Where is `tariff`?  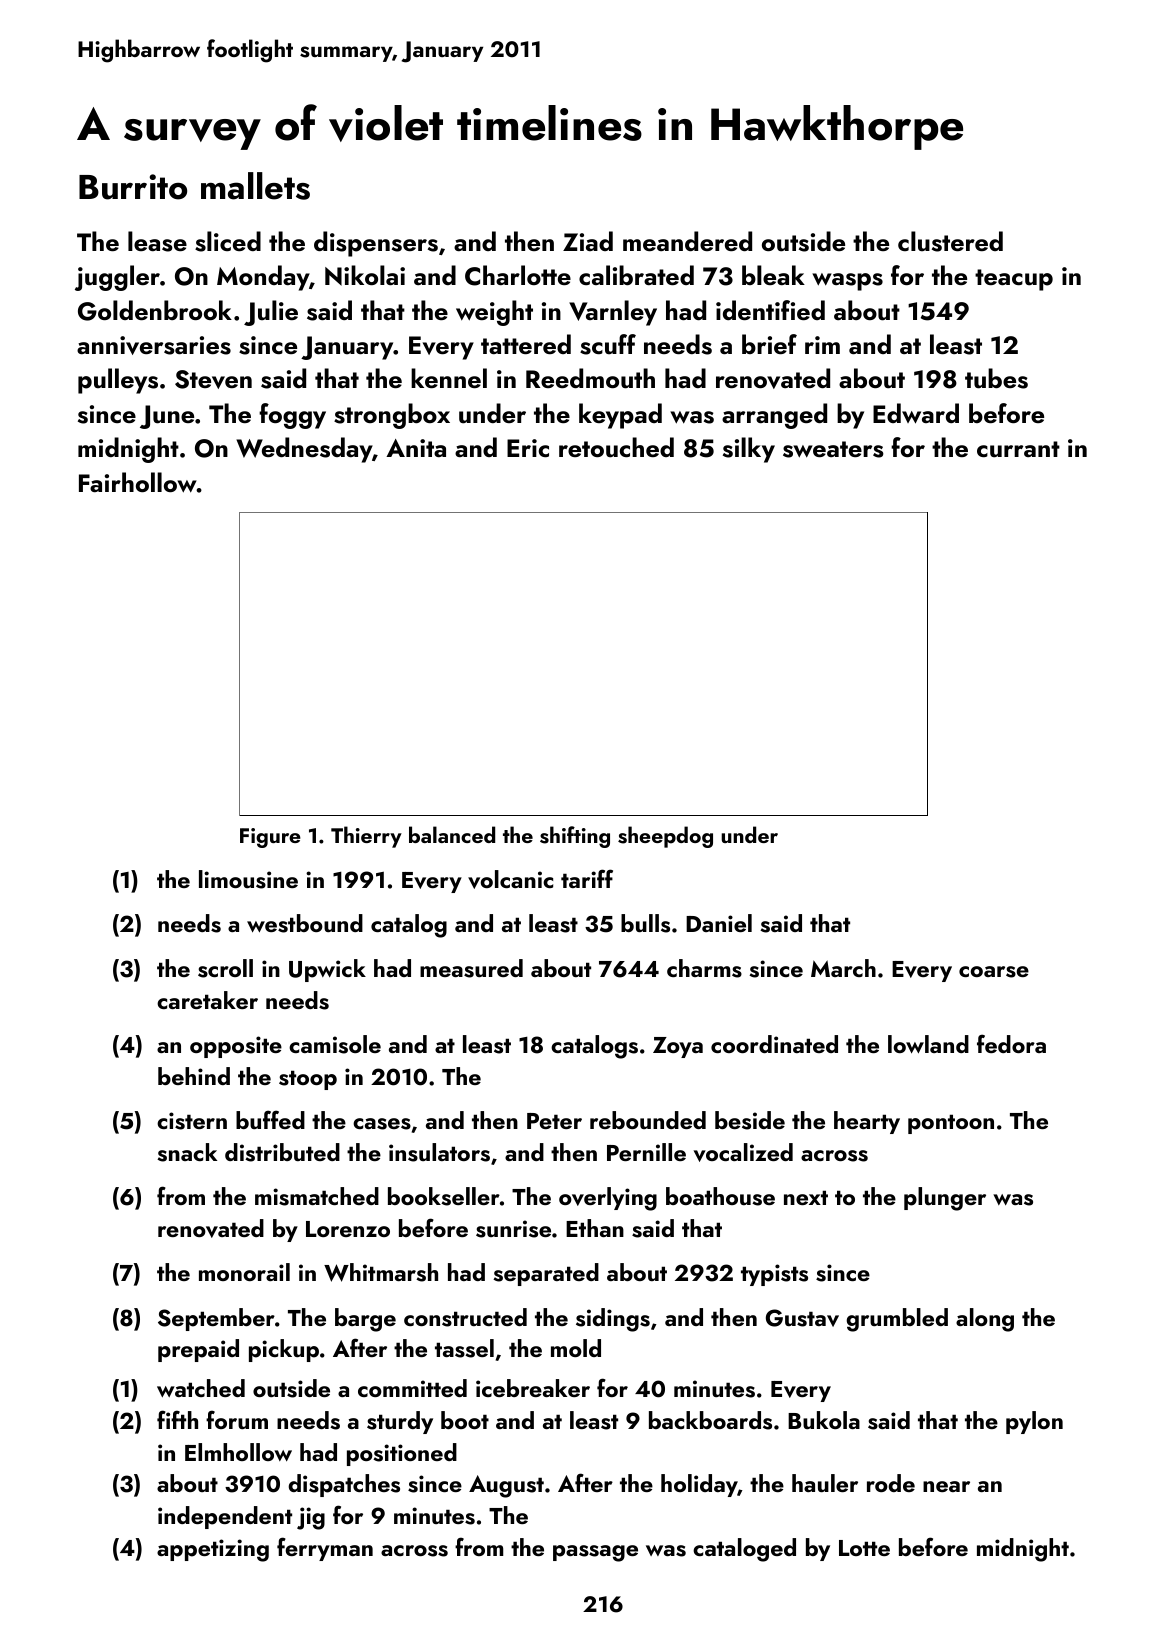
tariff is located at coordinates (587, 878).
